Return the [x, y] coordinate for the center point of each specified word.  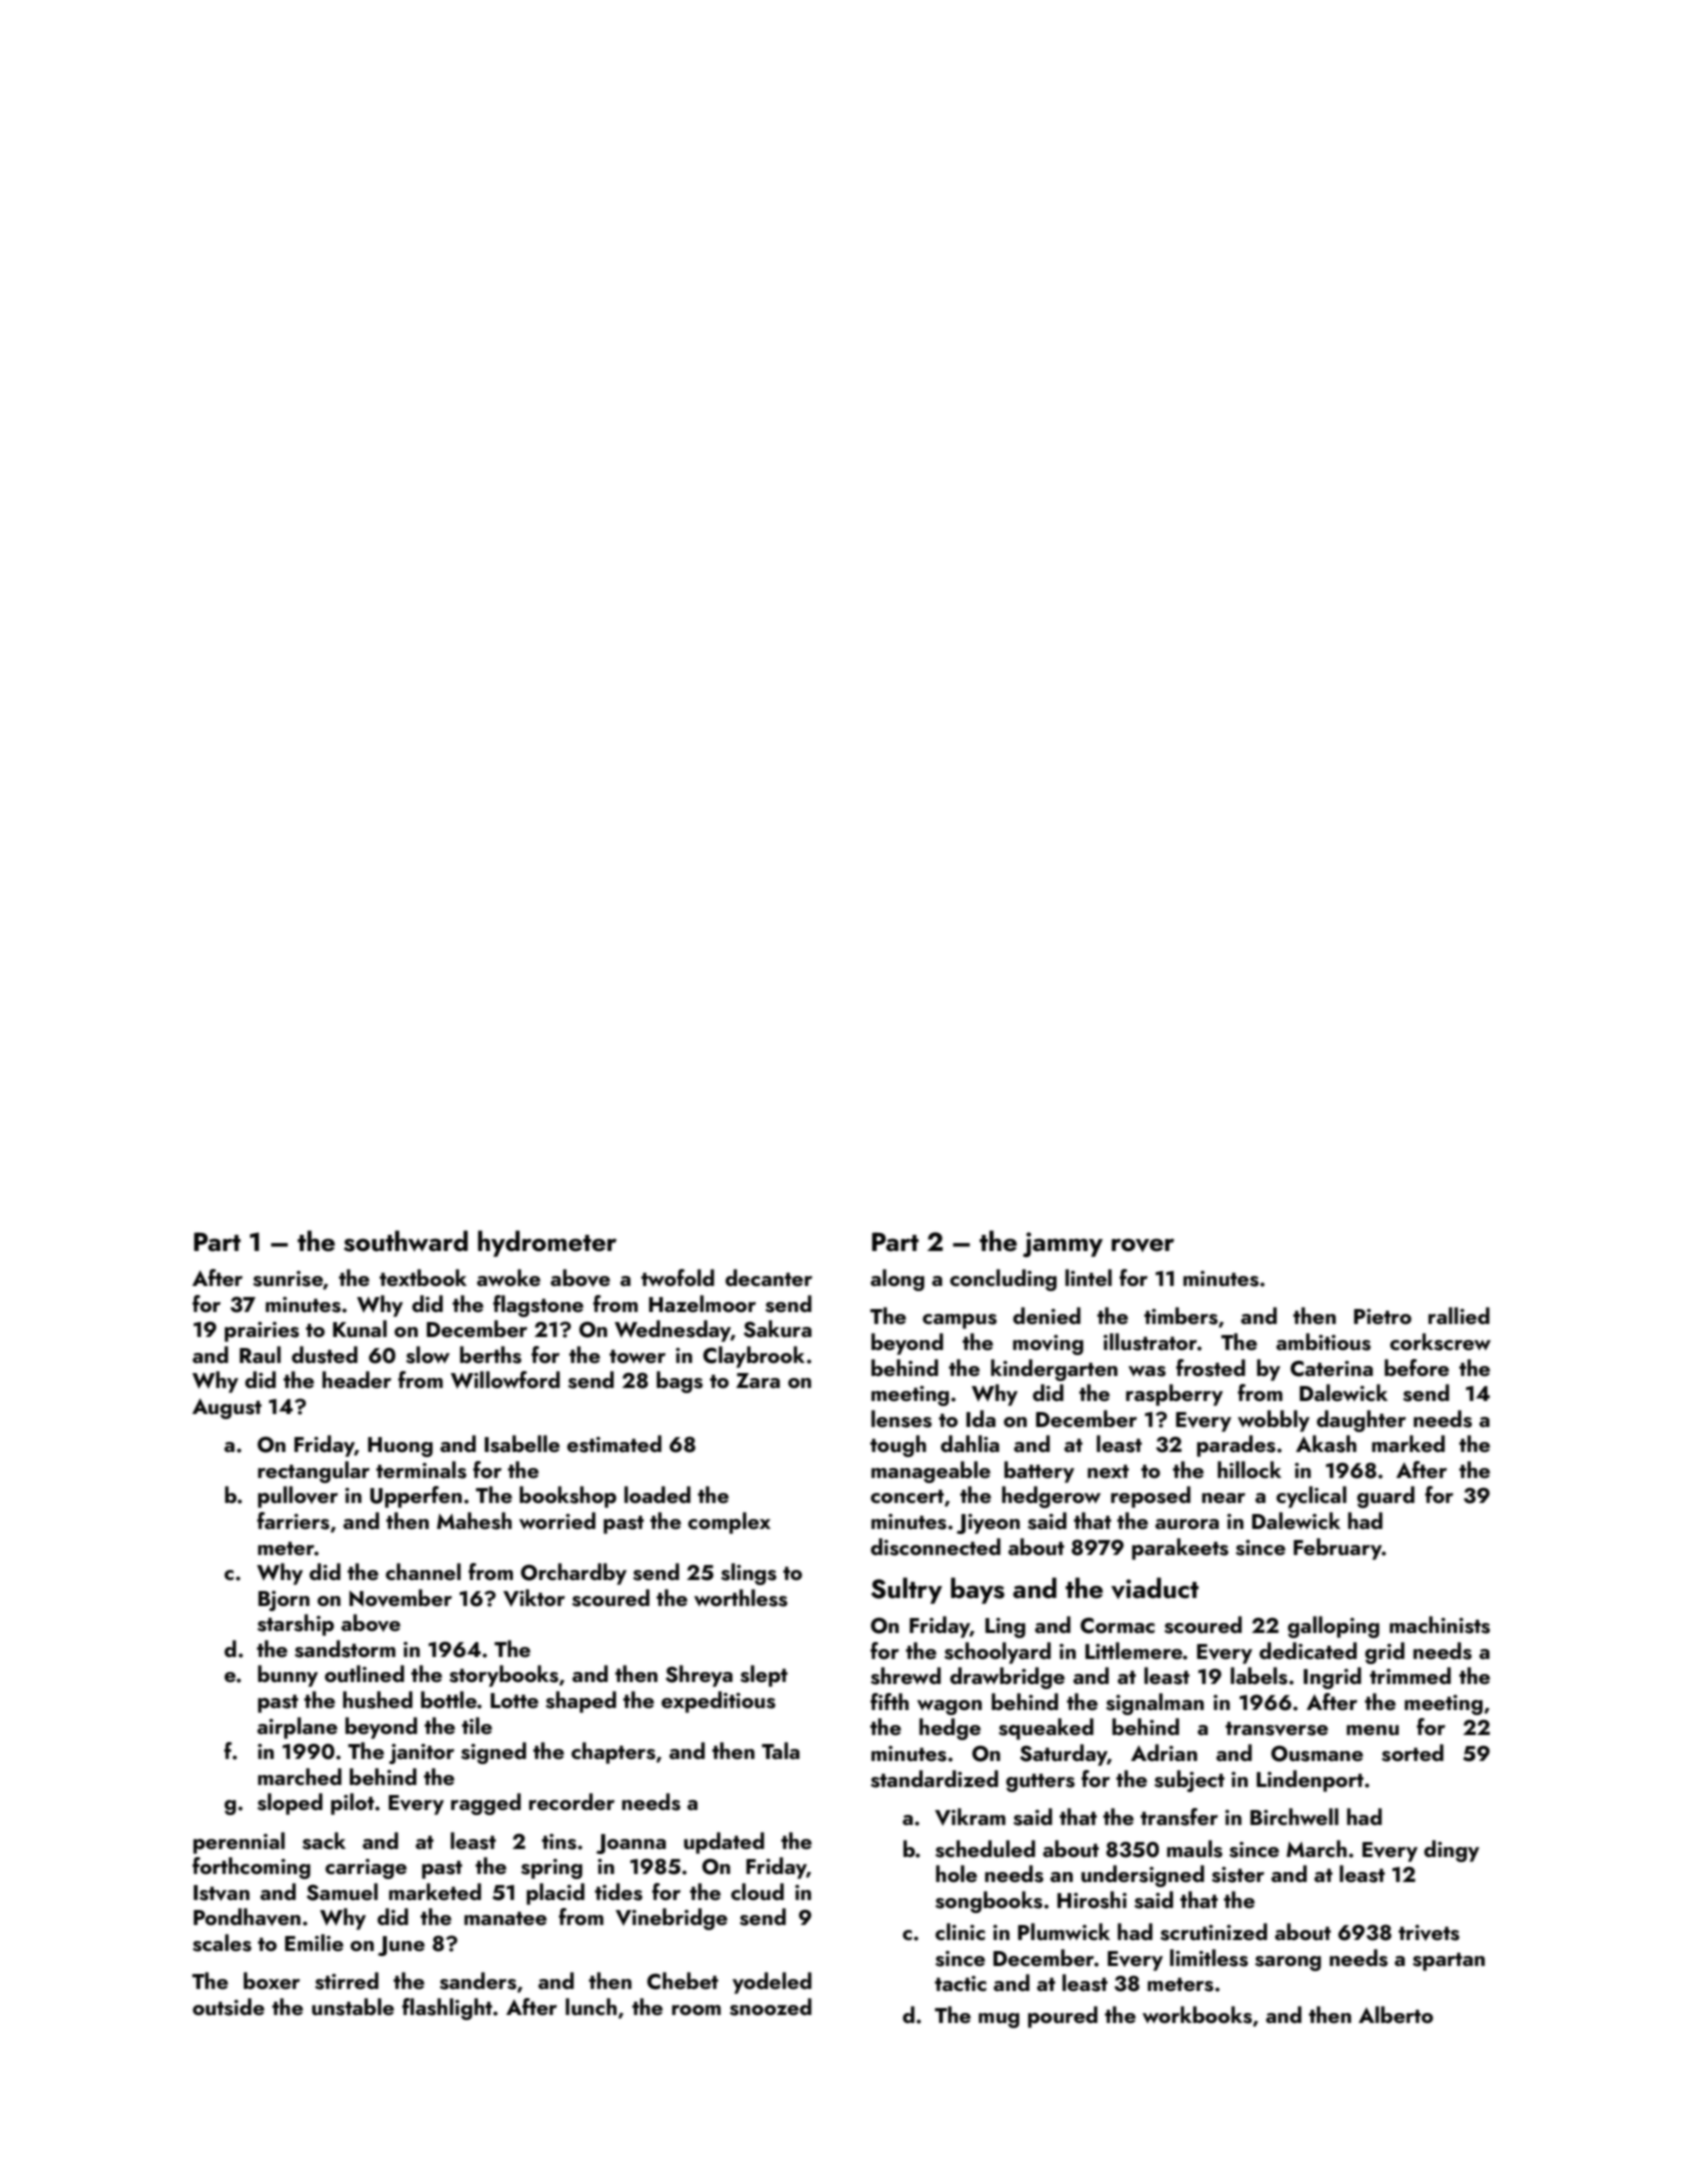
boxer [272, 1980]
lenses [901, 1419]
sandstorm [345, 1649]
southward [406, 1241]
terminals [421, 1470]
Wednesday [673, 1331]
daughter [1361, 1421]
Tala [781, 1750]
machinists [1440, 1625]
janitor [421, 1754]
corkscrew [1440, 1342]
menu [1373, 1730]
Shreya [699, 1676]
